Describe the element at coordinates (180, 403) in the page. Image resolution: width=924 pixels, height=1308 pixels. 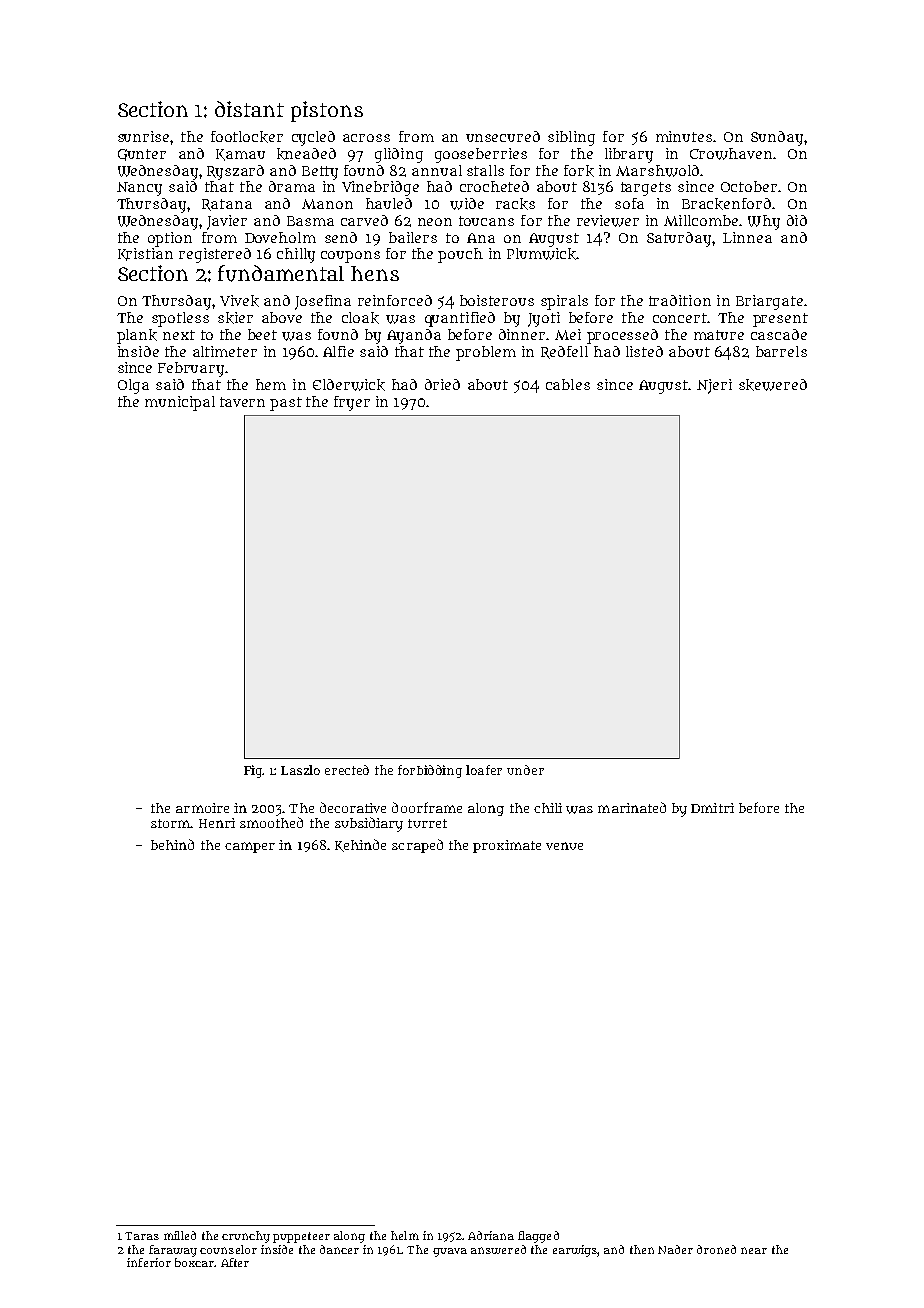
I see `municipal` at that location.
